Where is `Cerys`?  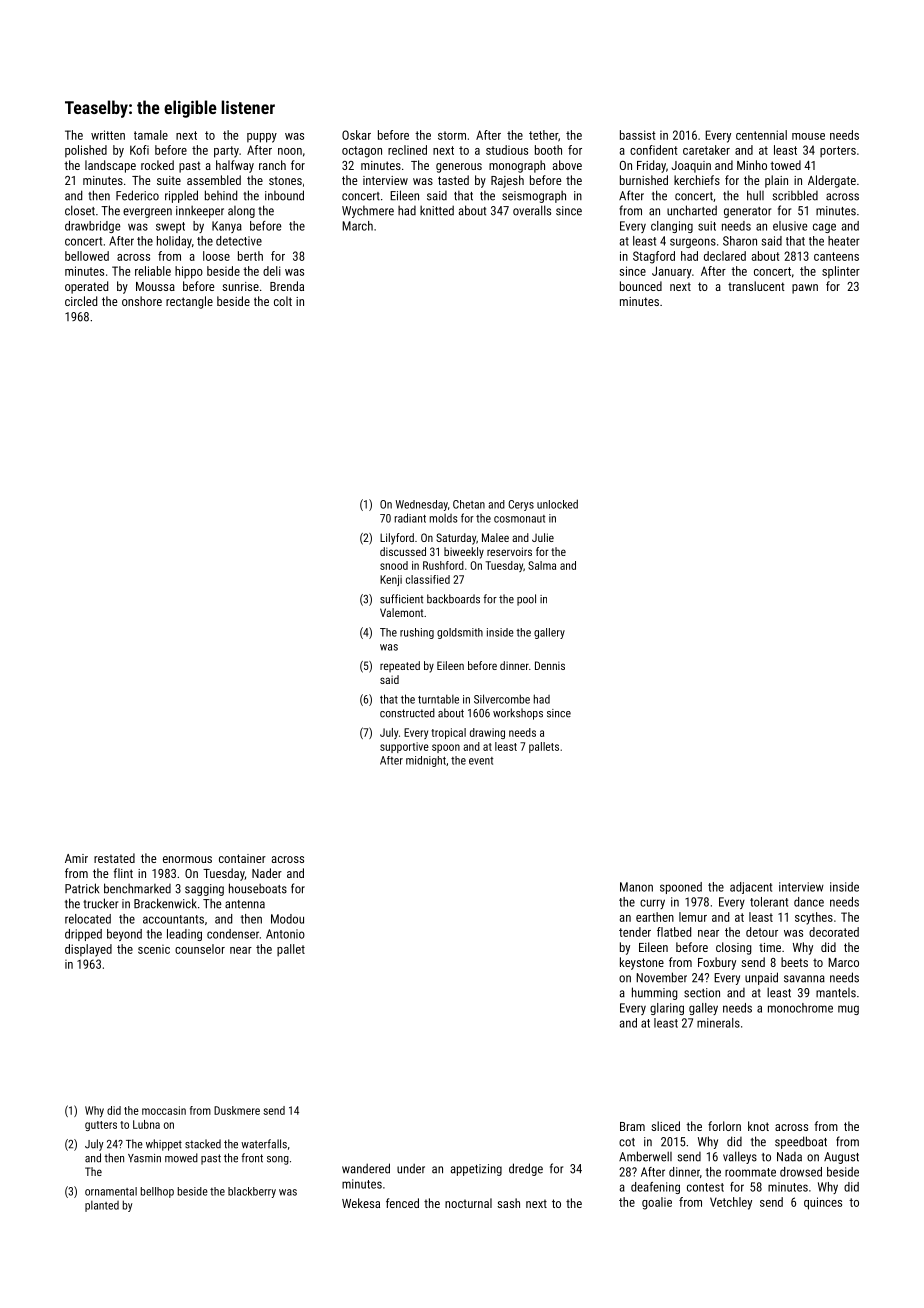
Cerys is located at coordinates (521, 505).
